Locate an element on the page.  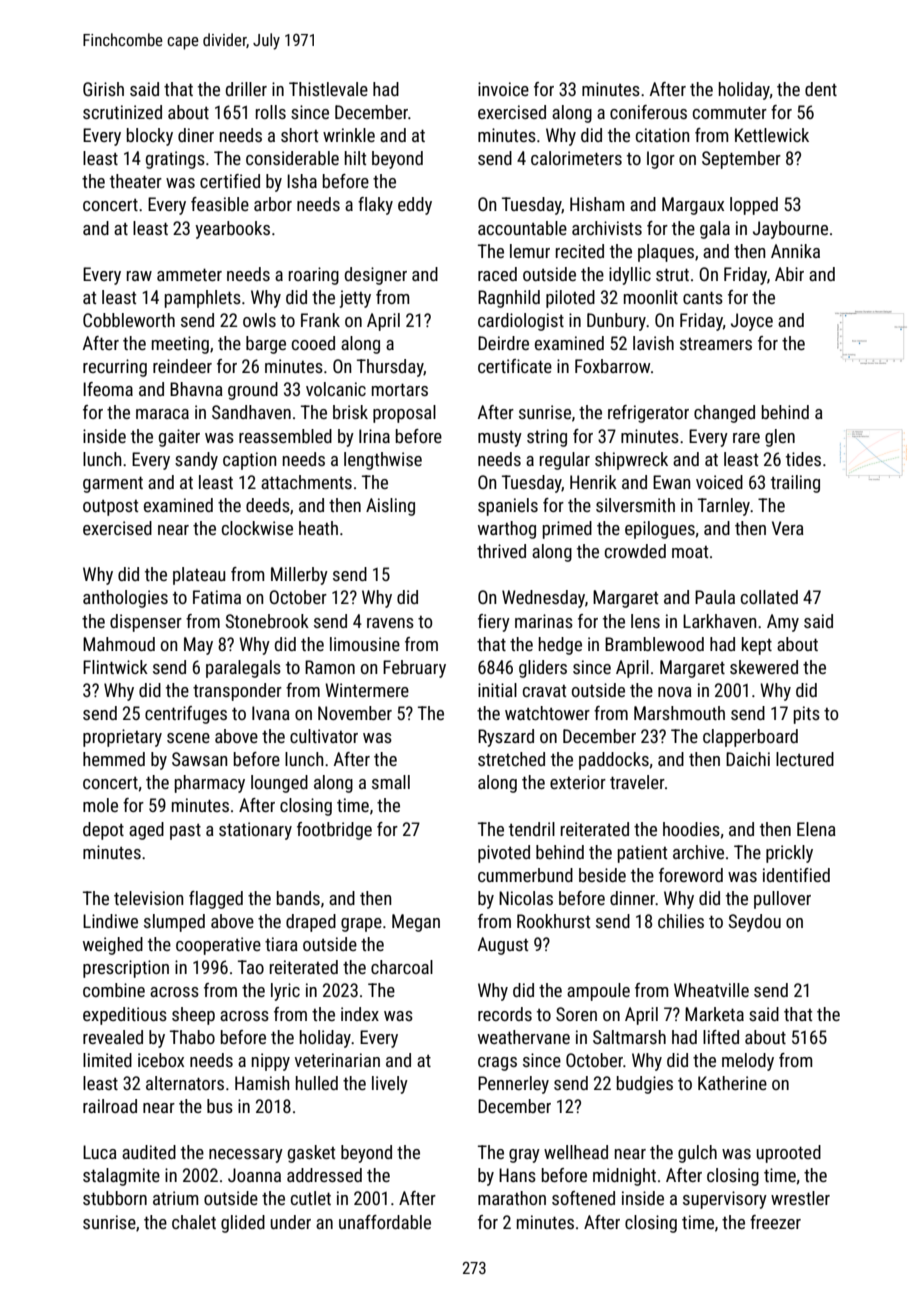
Igor is located at coordinates (661, 160).
